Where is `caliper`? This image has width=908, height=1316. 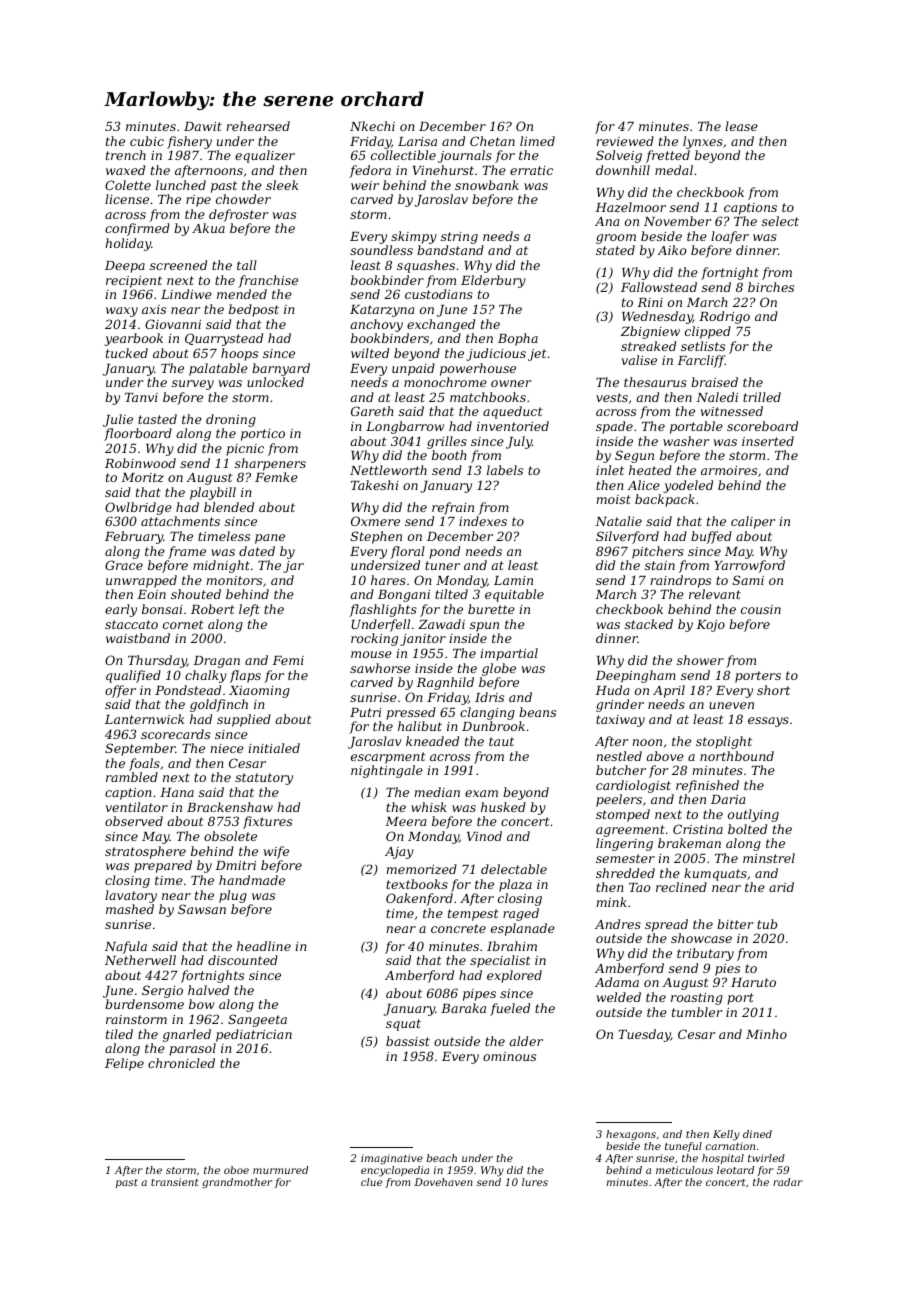
caliper is located at coordinates (753, 522).
